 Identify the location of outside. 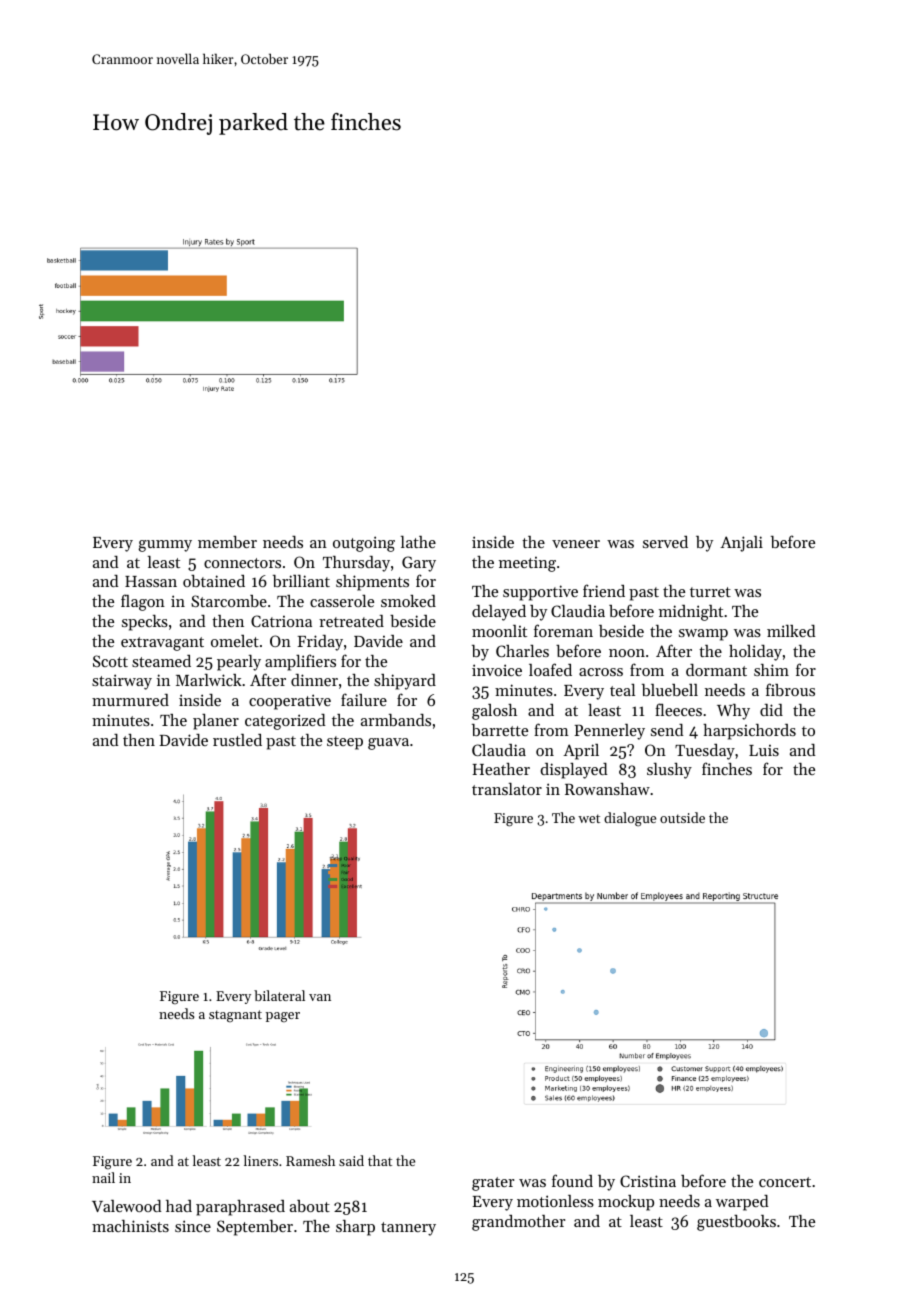
(682, 817).
